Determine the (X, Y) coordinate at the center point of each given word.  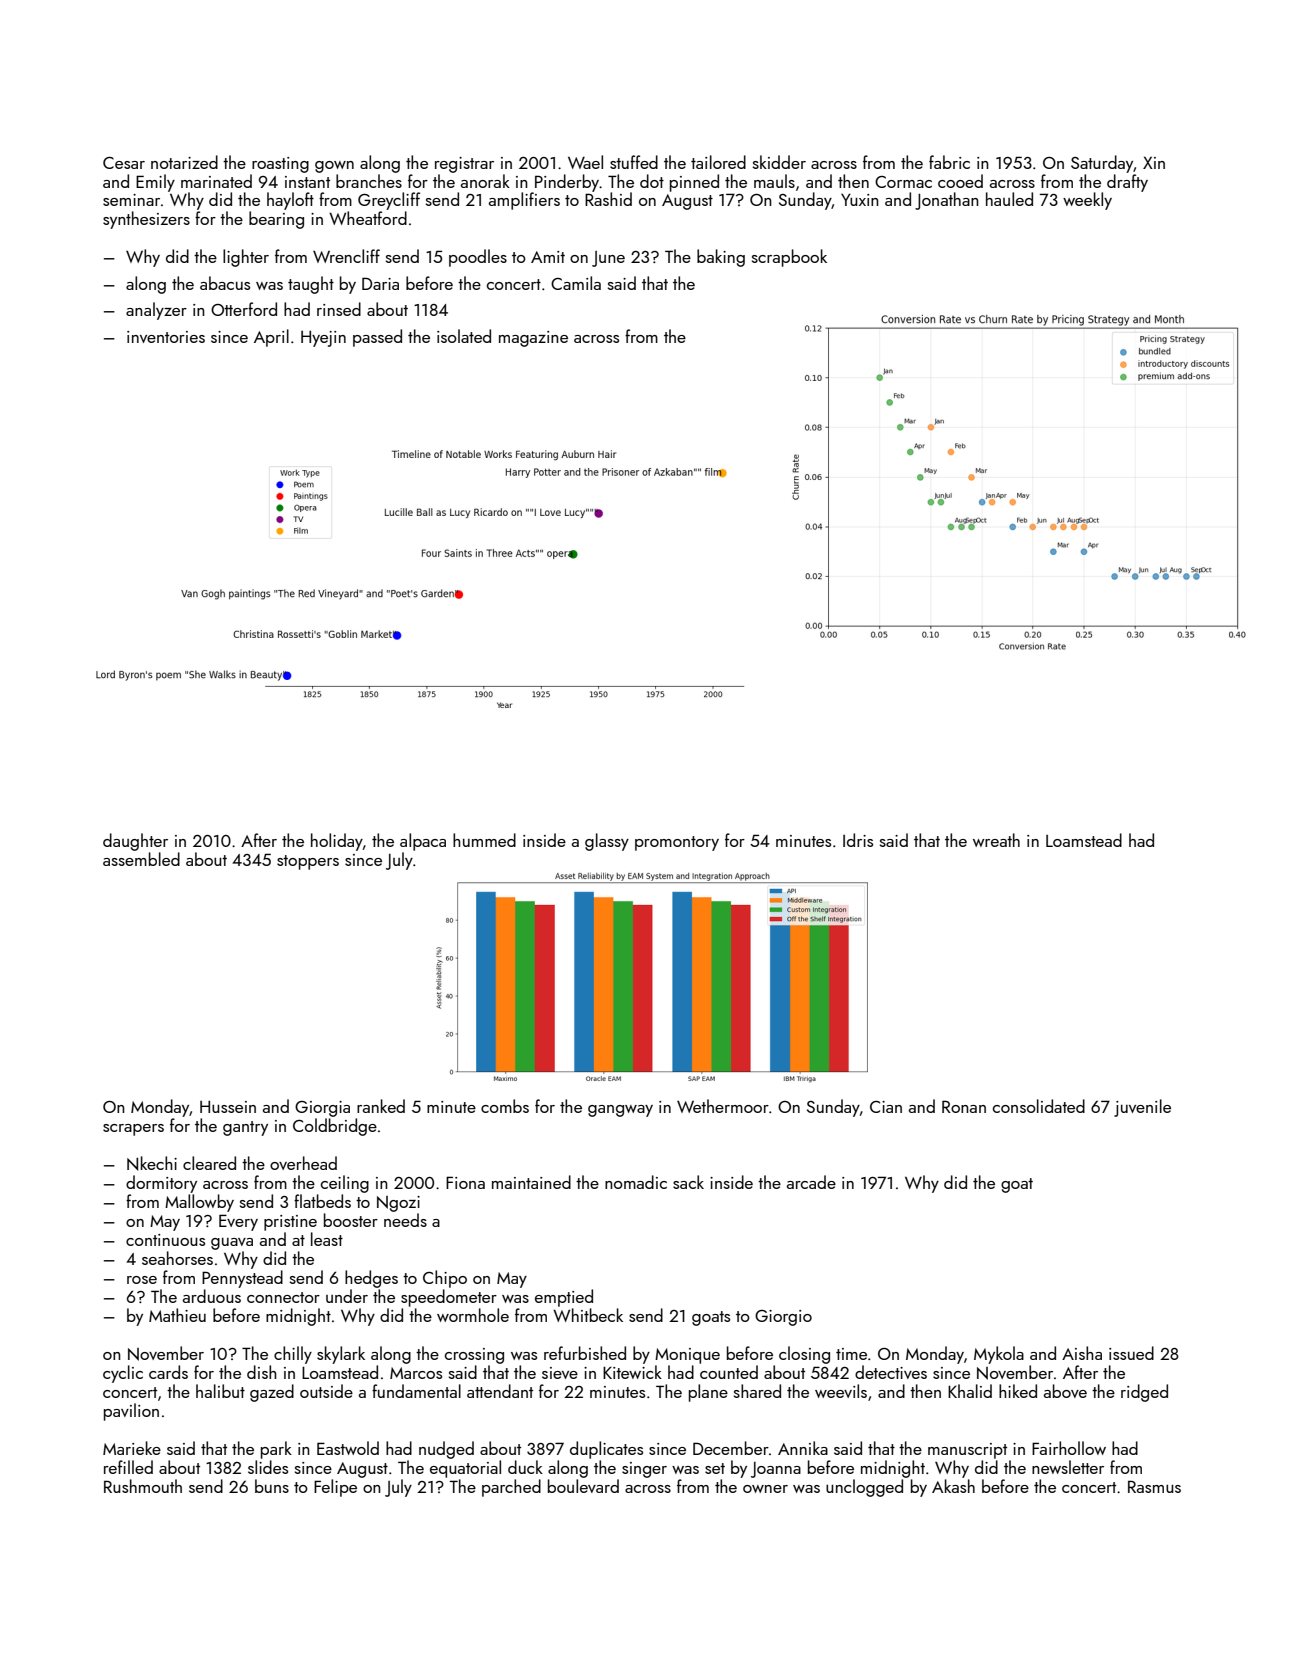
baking (721, 258)
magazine (533, 339)
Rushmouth (143, 1486)
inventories (166, 337)
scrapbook (789, 258)
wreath (996, 840)
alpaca (423, 842)
